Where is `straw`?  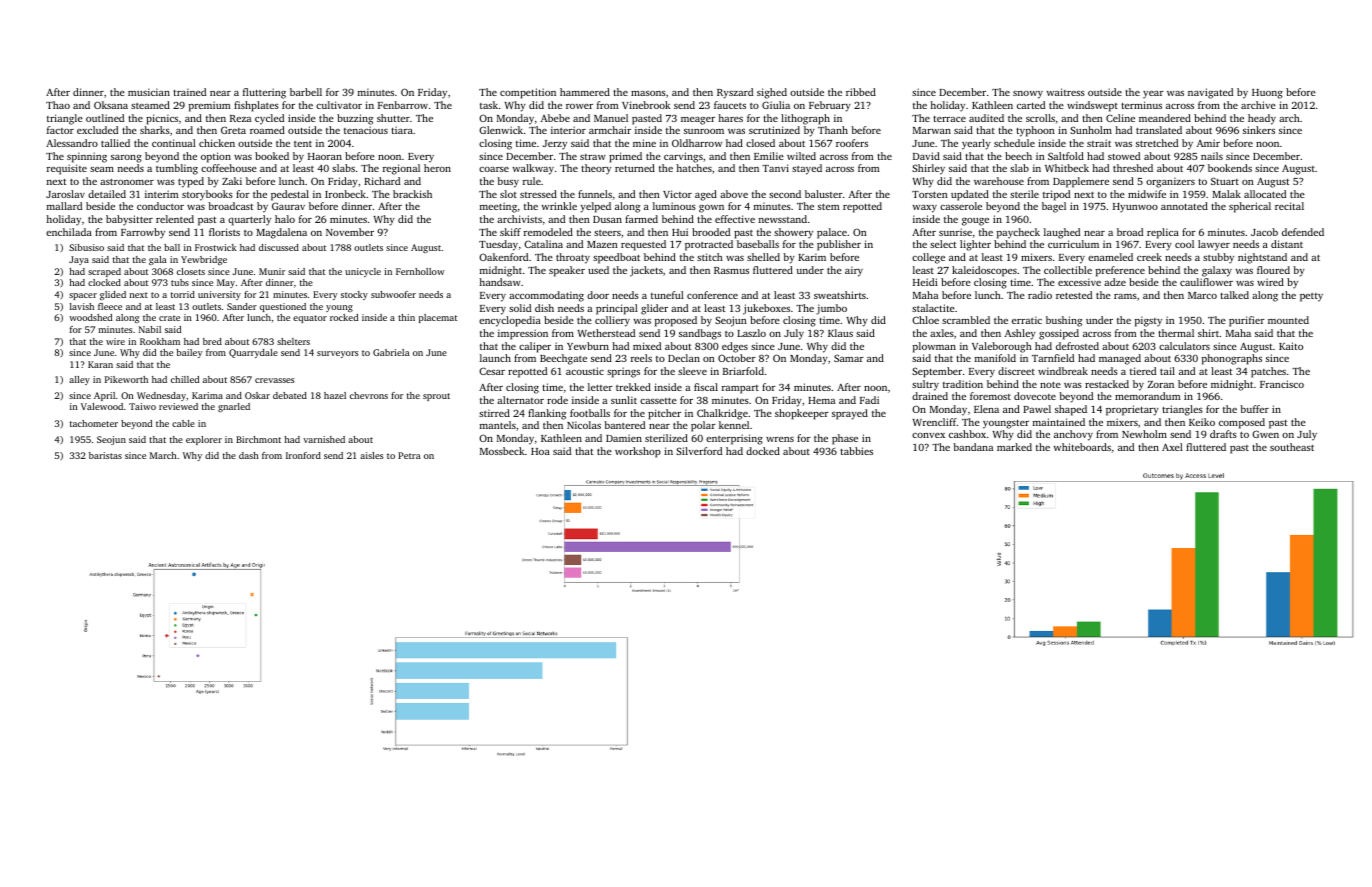
straw is located at coordinates (593, 157).
